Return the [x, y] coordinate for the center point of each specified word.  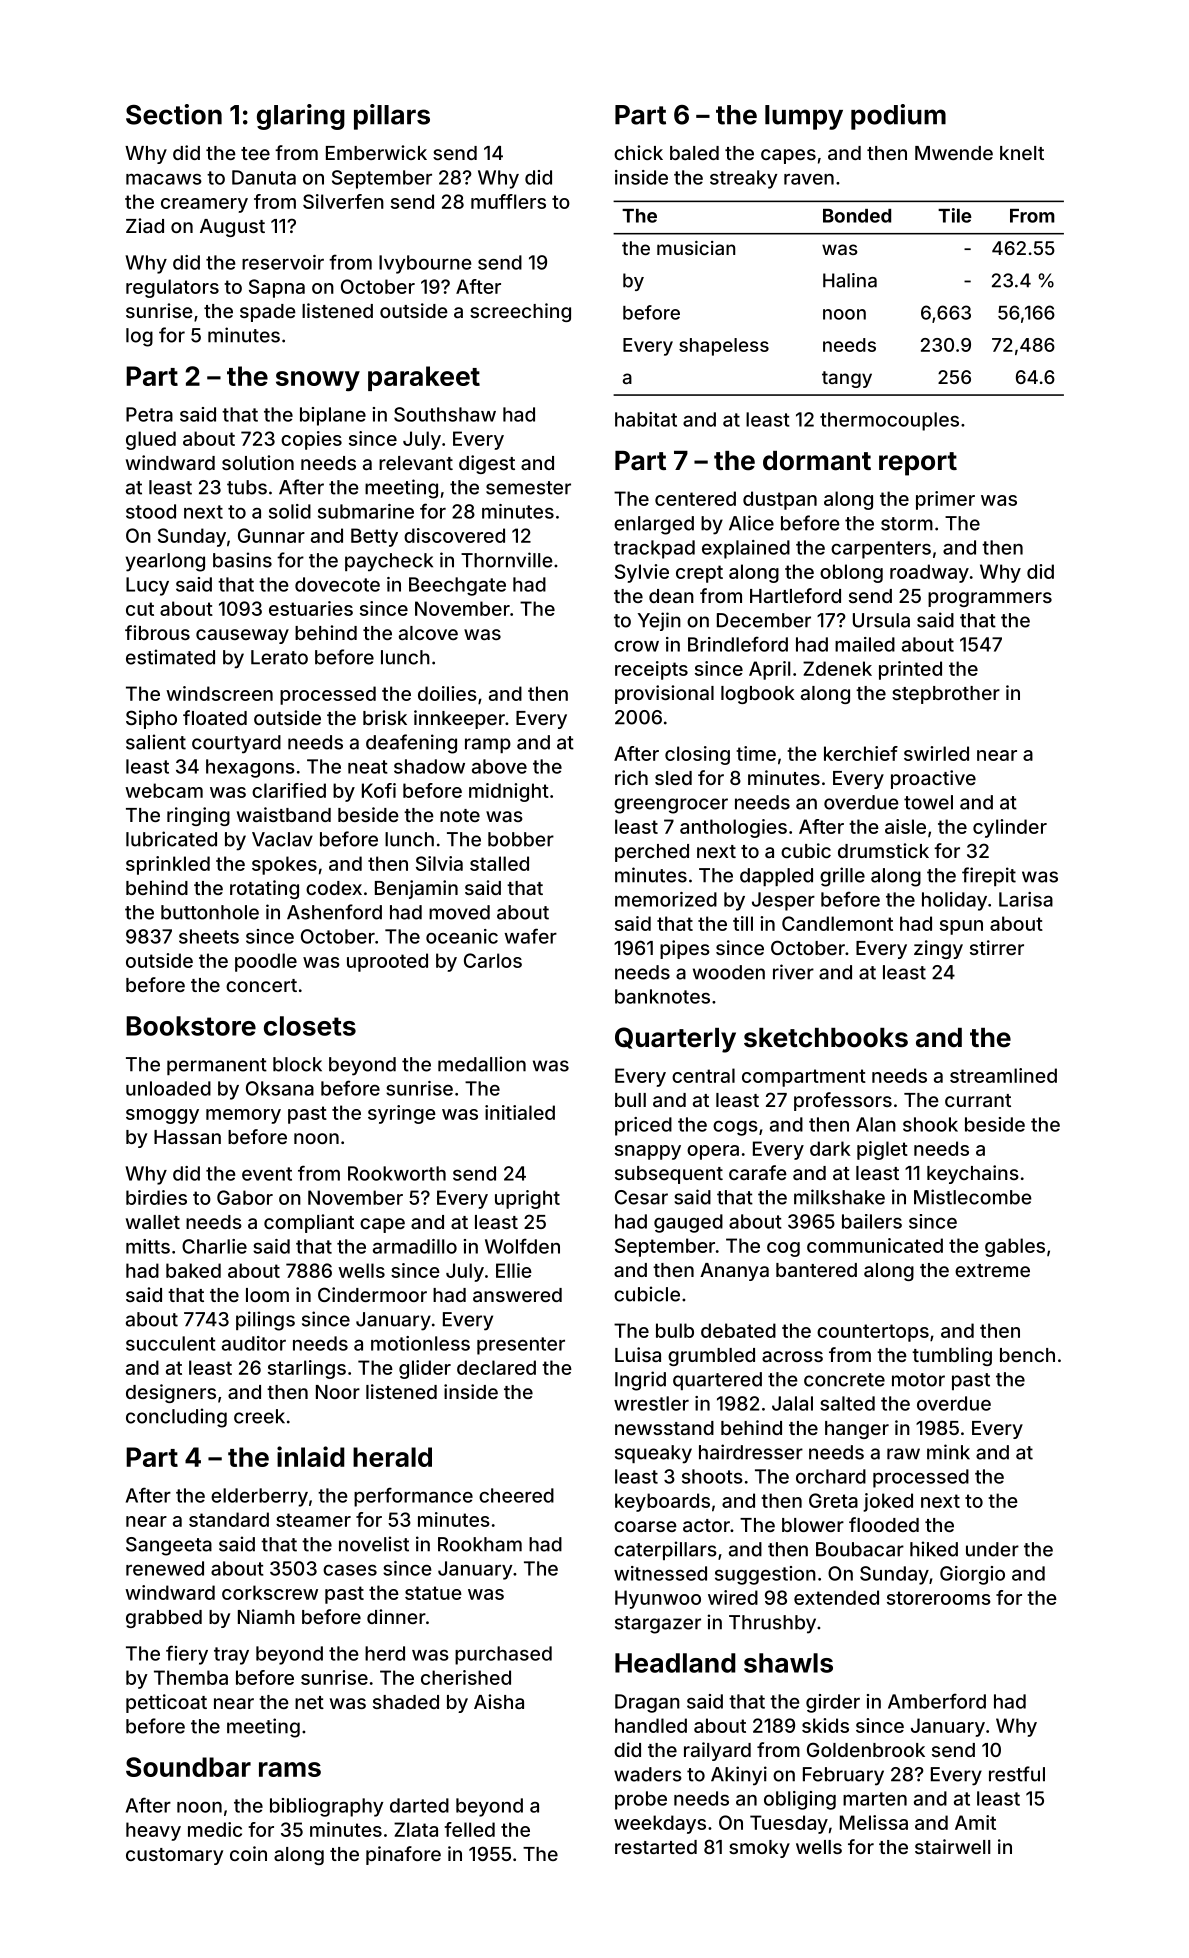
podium [898, 117]
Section [174, 114]
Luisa [638, 1354]
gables [1015, 1247]
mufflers [508, 201]
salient [156, 742]
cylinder [1010, 828]
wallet [153, 1222]
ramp [488, 745]
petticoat [166, 1703]
